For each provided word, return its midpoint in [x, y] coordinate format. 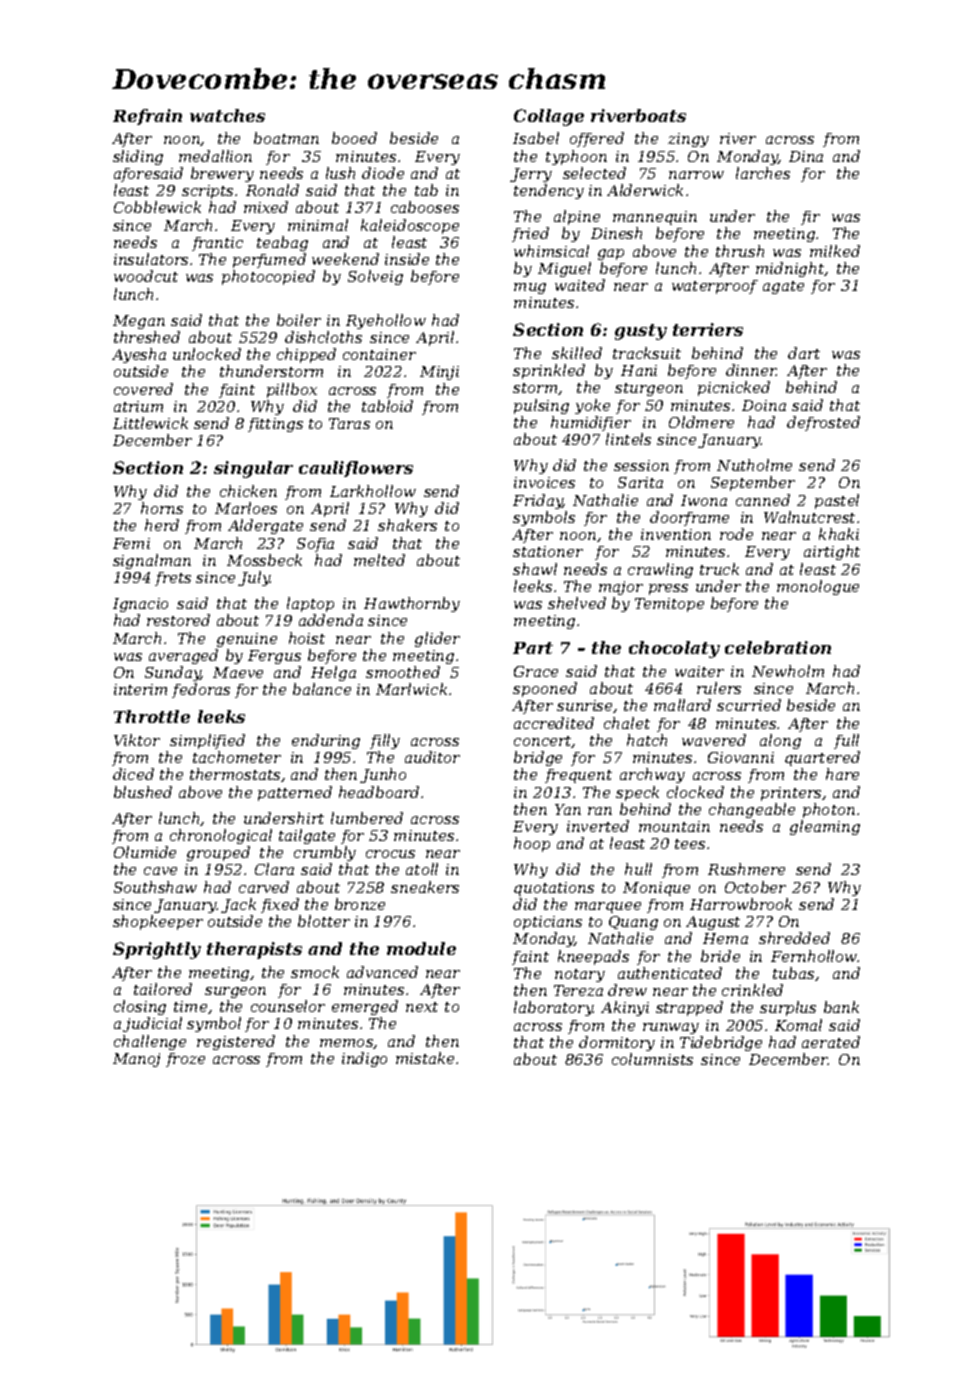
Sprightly [157, 950]
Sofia [315, 545]
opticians [548, 923]
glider [437, 639]
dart [804, 353]
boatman [286, 138]
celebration [778, 647]
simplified [207, 741]
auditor [432, 757]
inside [407, 259]
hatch [647, 740]
